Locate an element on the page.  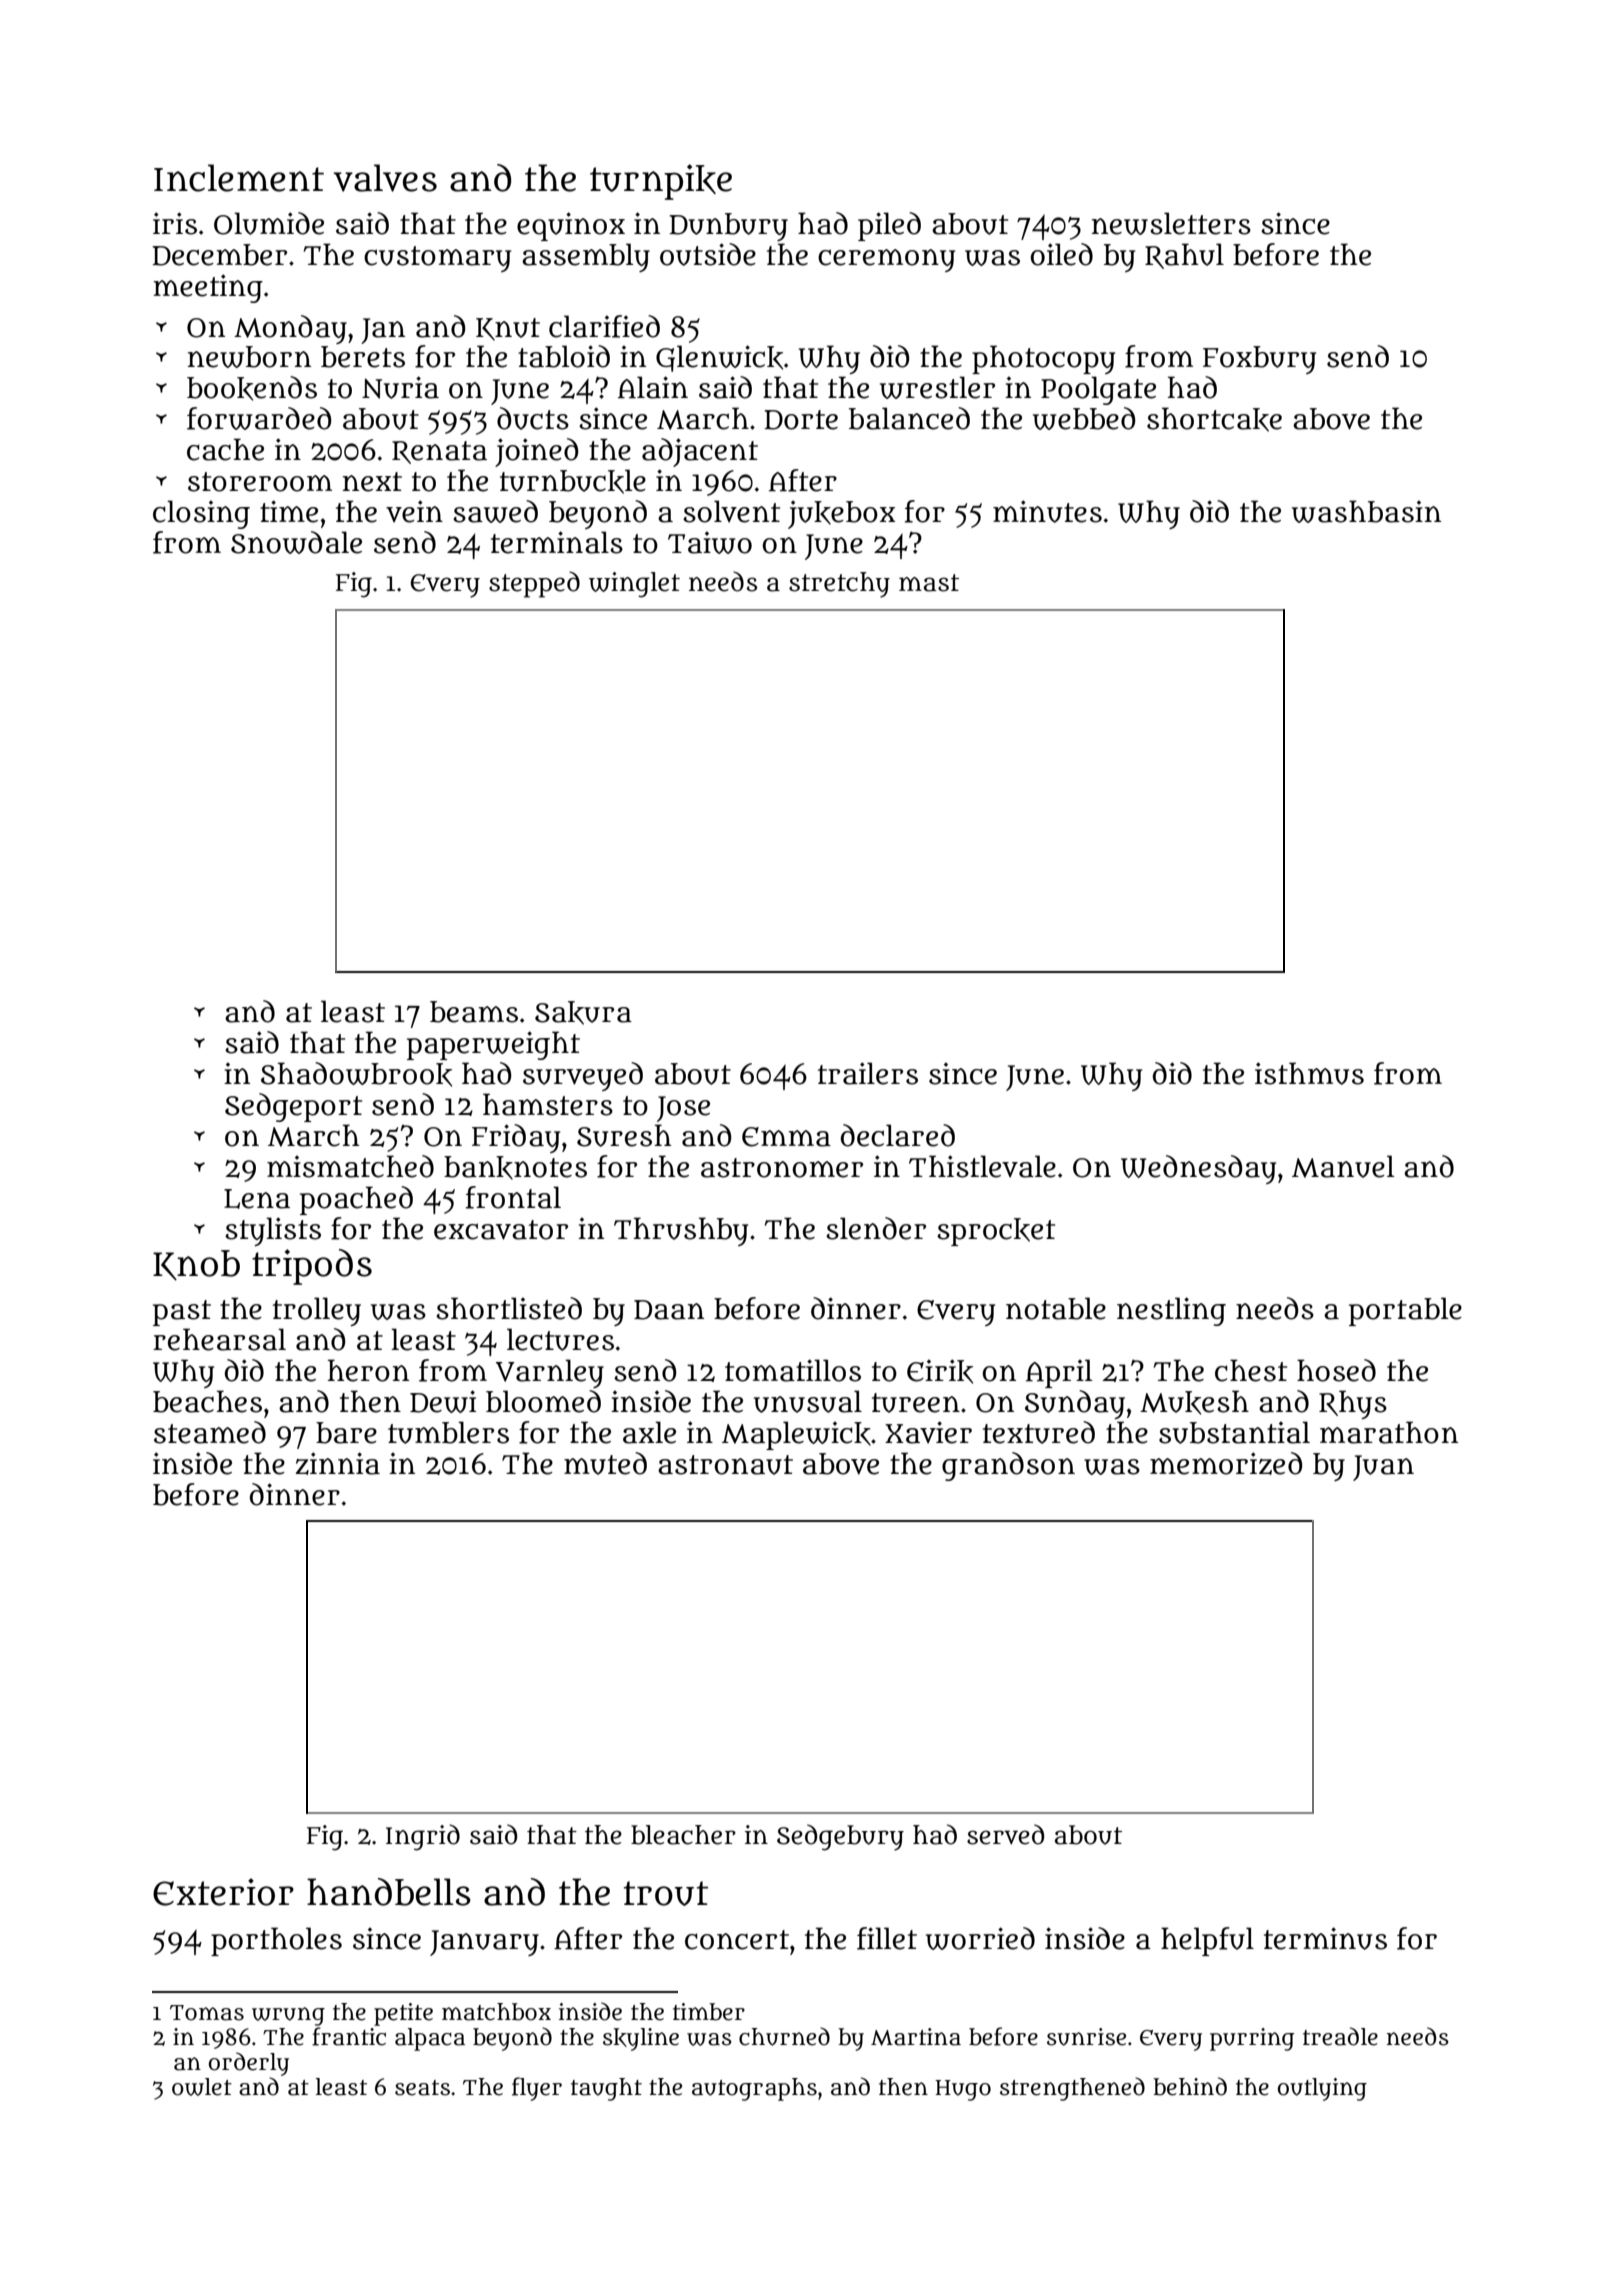
Dewi is located at coordinates (443, 1401).
